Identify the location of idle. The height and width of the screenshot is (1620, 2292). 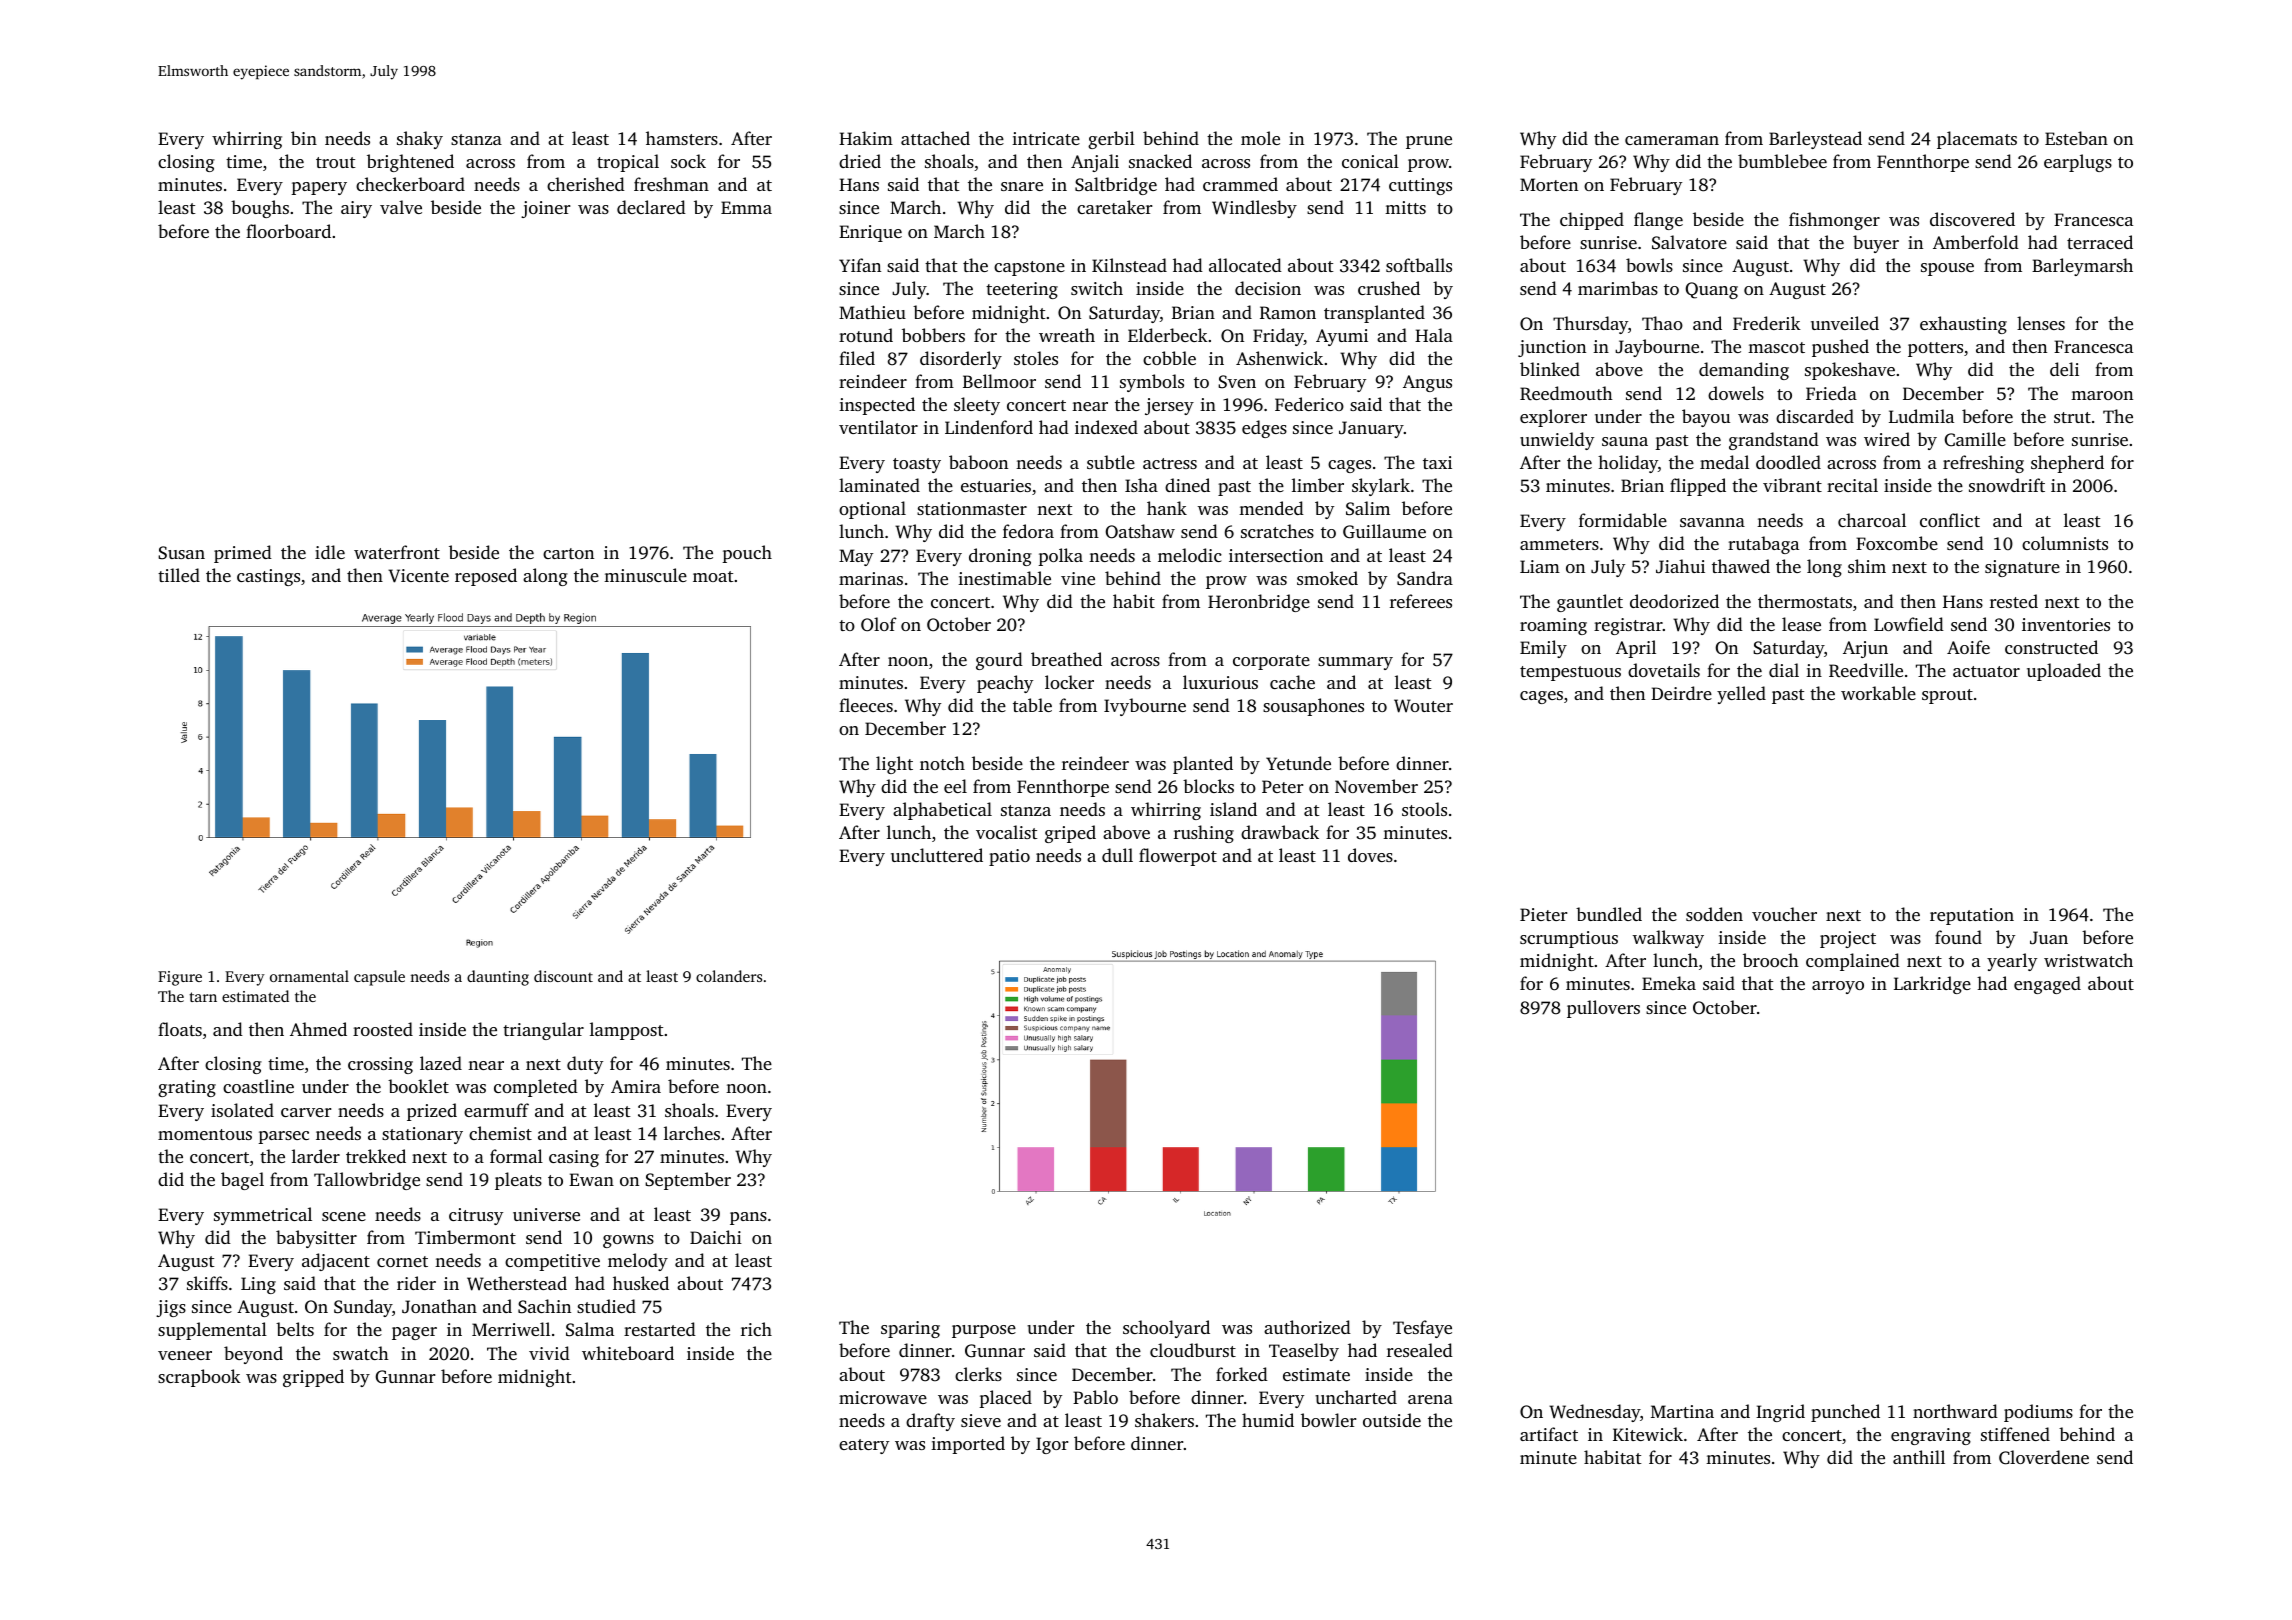
(330, 552).
